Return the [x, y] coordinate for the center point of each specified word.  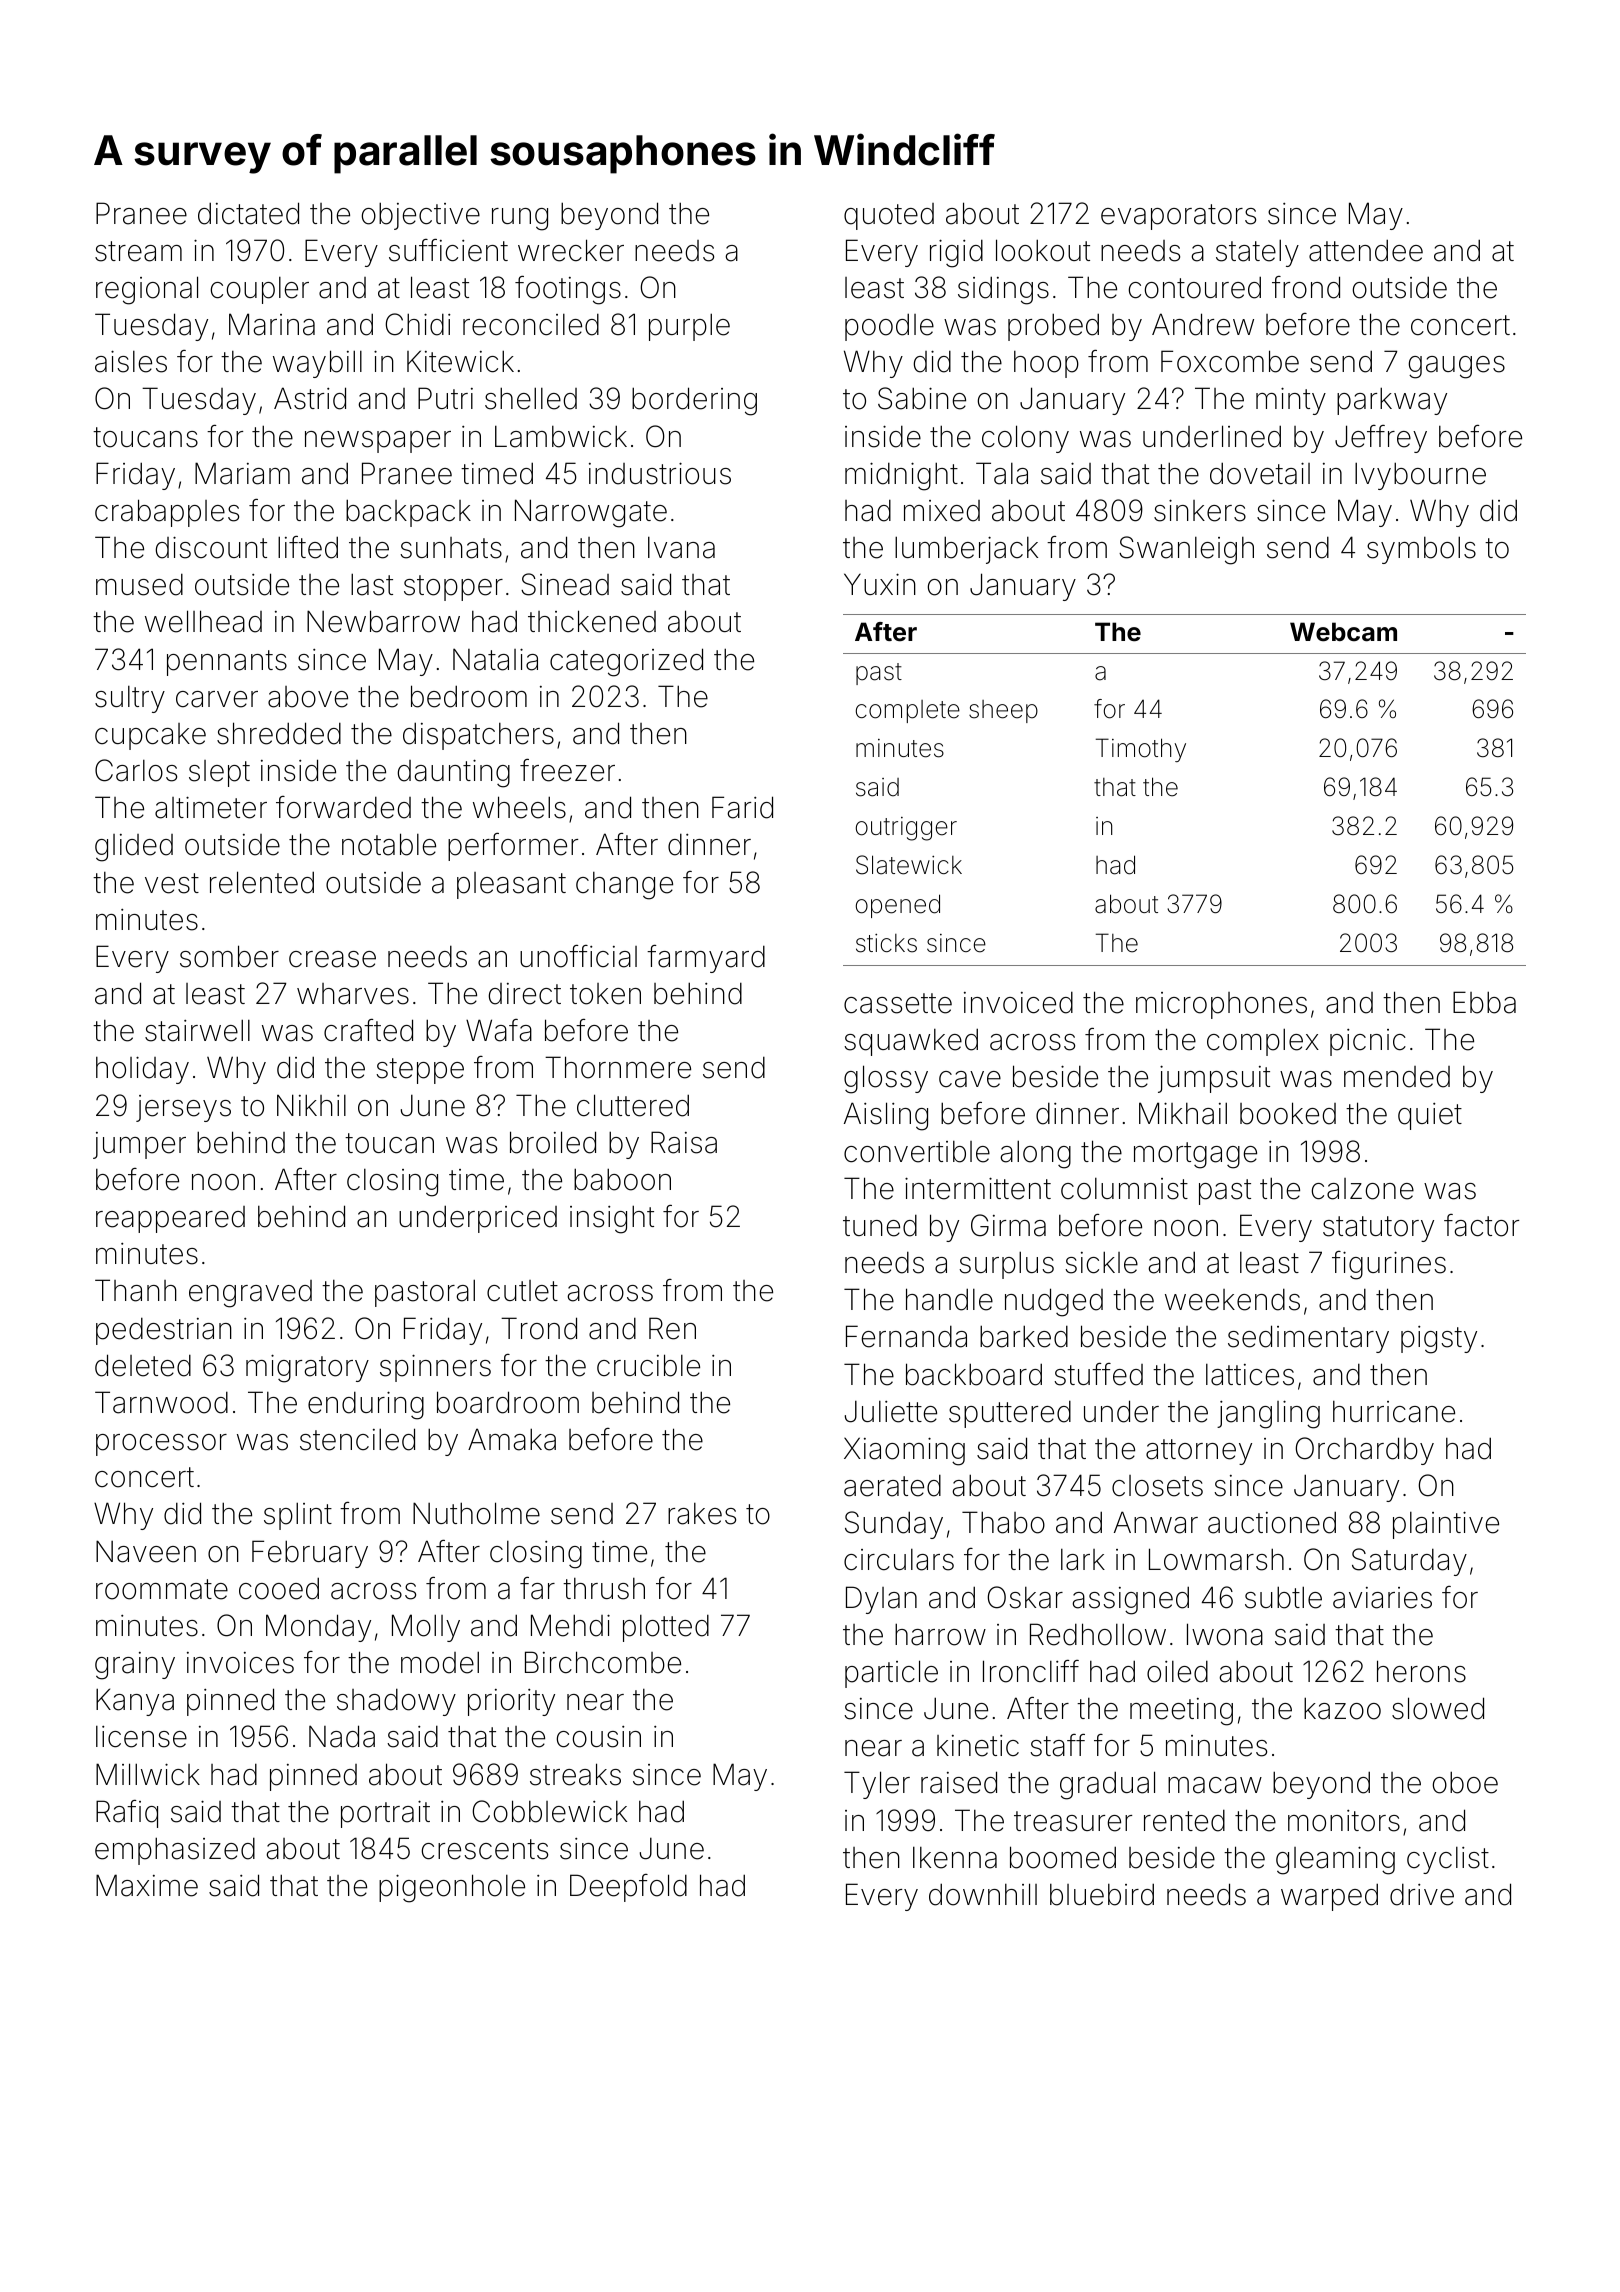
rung [520, 219]
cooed [279, 1588]
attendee [1366, 250]
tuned [880, 1225]
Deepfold [628, 1888]
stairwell [197, 1030]
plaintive [1446, 1525]
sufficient [448, 250]
